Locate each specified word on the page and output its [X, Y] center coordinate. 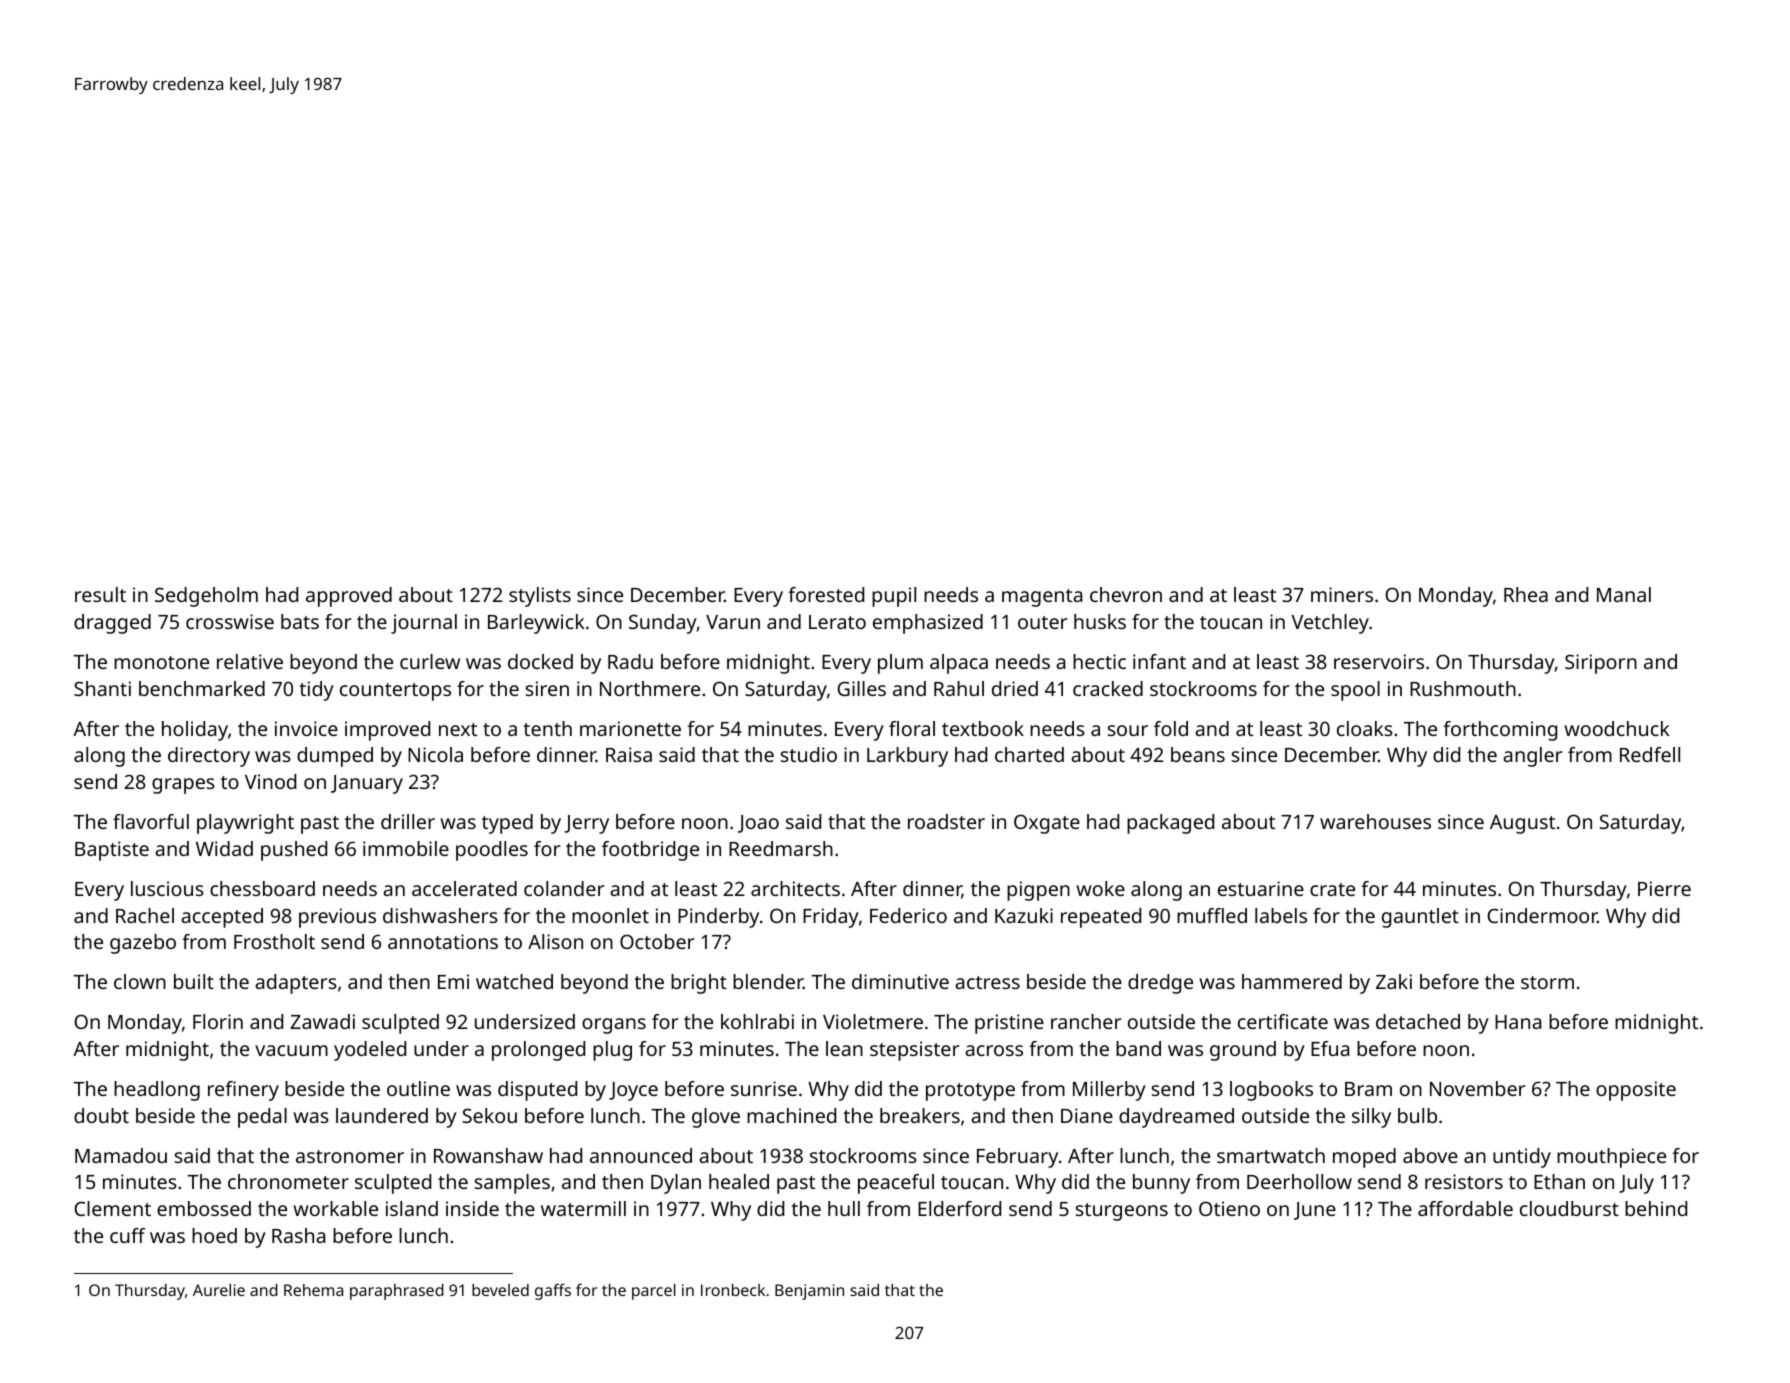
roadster [946, 821]
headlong [157, 1091]
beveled [500, 1290]
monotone [161, 662]
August [1522, 824]
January [367, 784]
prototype [970, 1092]
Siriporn [1601, 664]
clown [140, 981]
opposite [1636, 1091]
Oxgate [1047, 824]
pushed [294, 851]
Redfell [1650, 754]
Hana [1518, 1022]
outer [1042, 622]
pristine [1009, 1024]
